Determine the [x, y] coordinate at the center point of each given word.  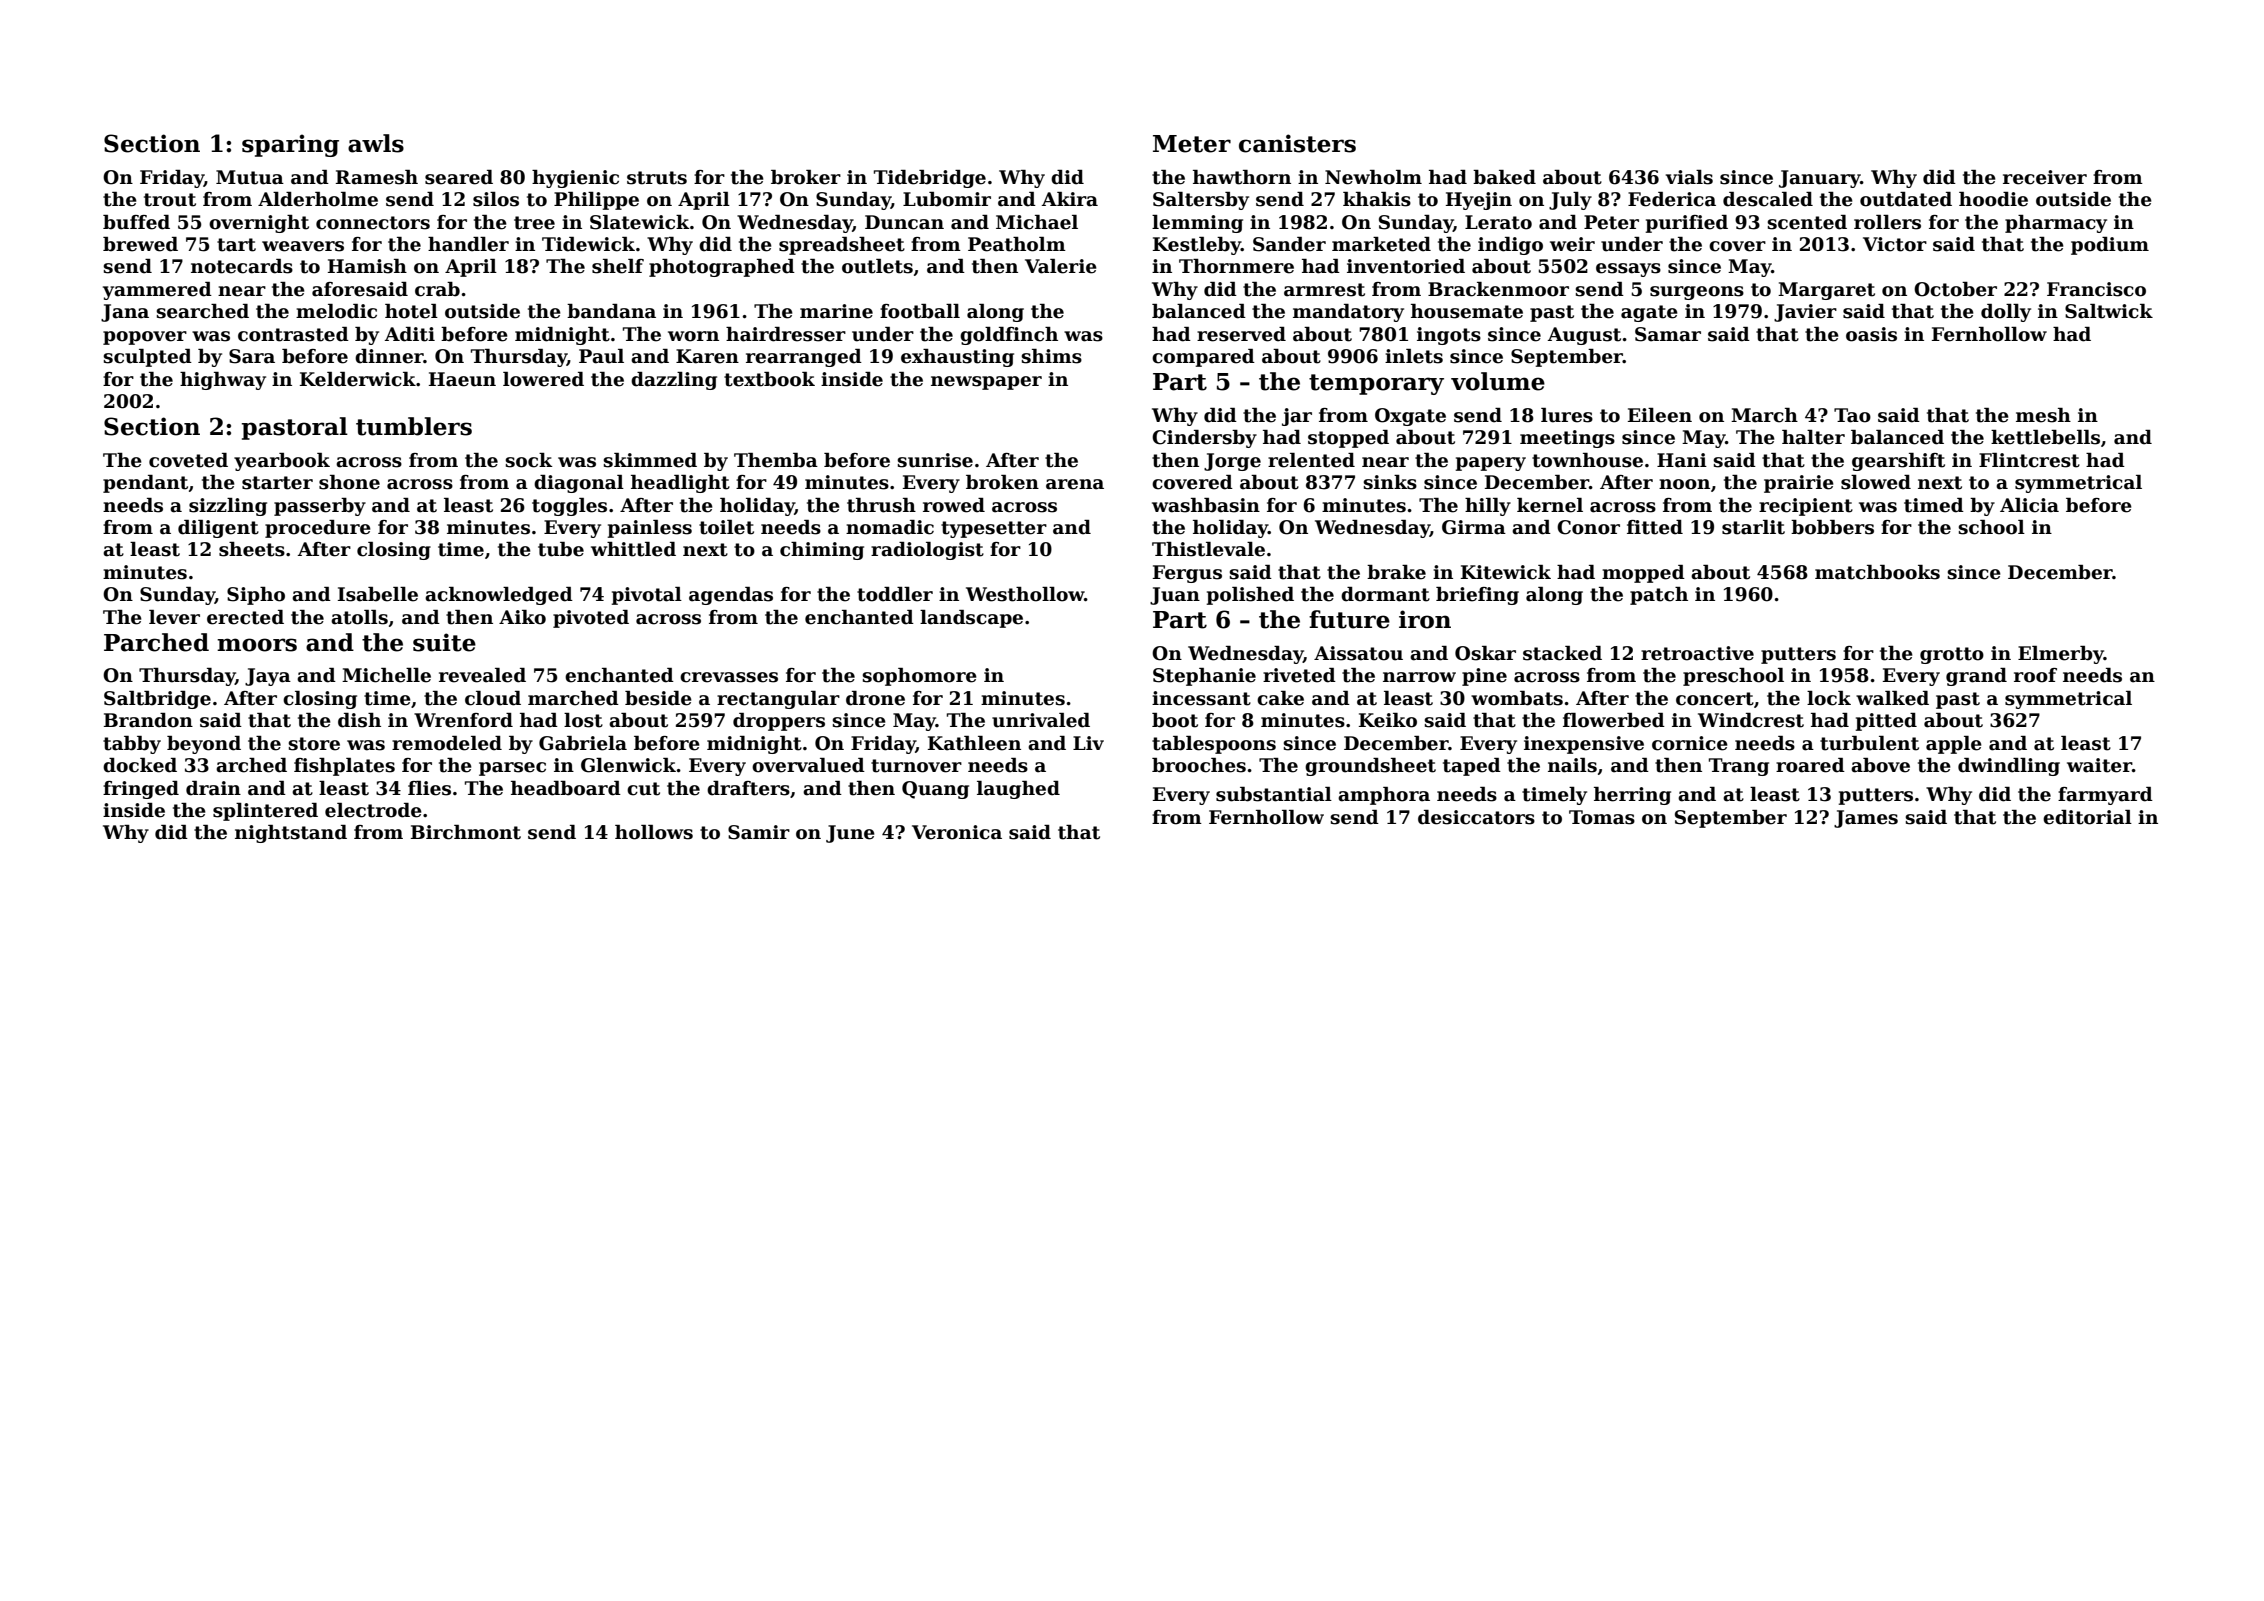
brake [1396, 572]
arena [1075, 484]
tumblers [414, 426]
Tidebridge [930, 179]
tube [561, 549]
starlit [1753, 527]
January [1820, 179]
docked [140, 765]
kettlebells [2045, 437]
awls [376, 143]
